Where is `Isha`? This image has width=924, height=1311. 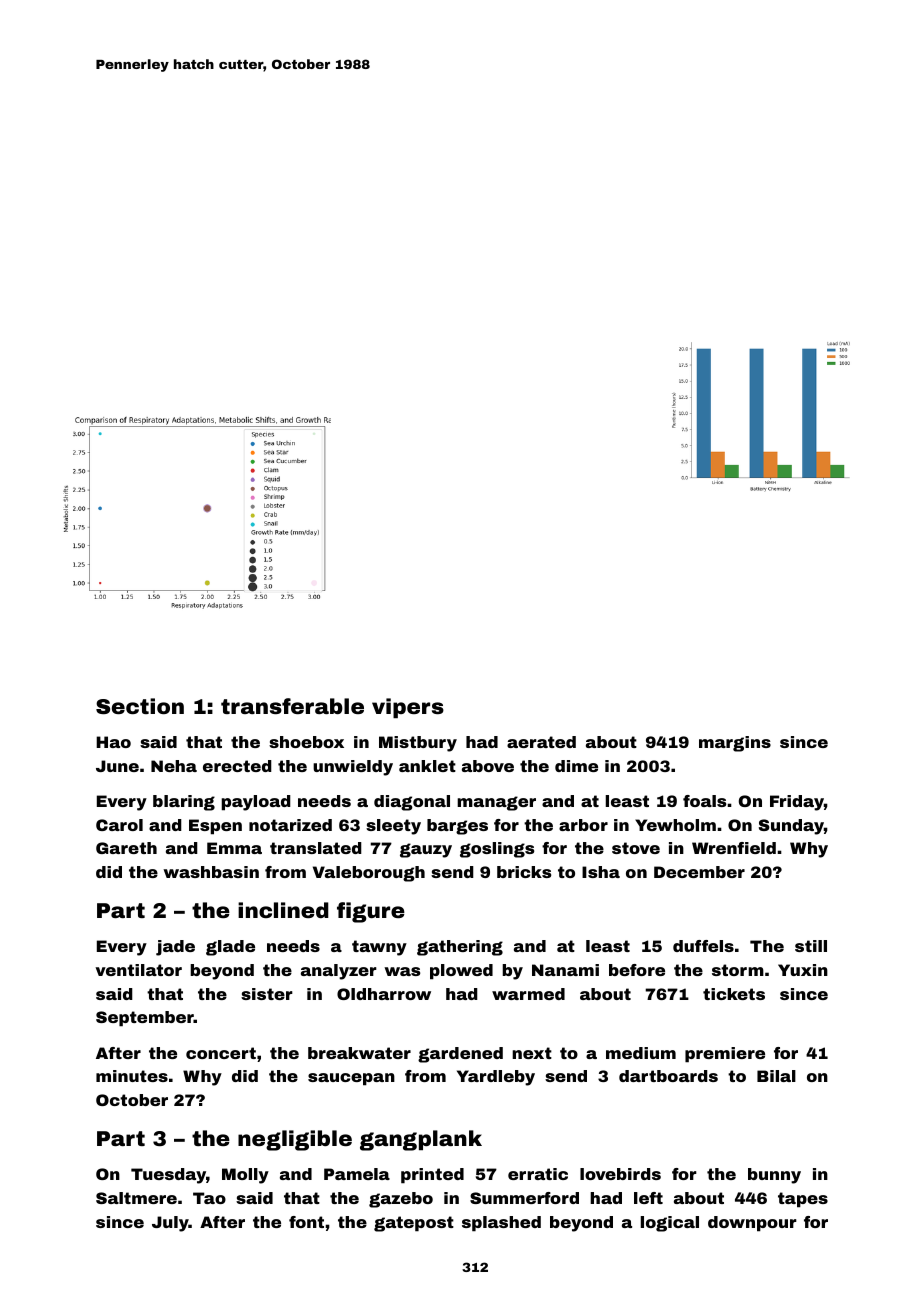
Isha is located at coordinates (601, 872).
